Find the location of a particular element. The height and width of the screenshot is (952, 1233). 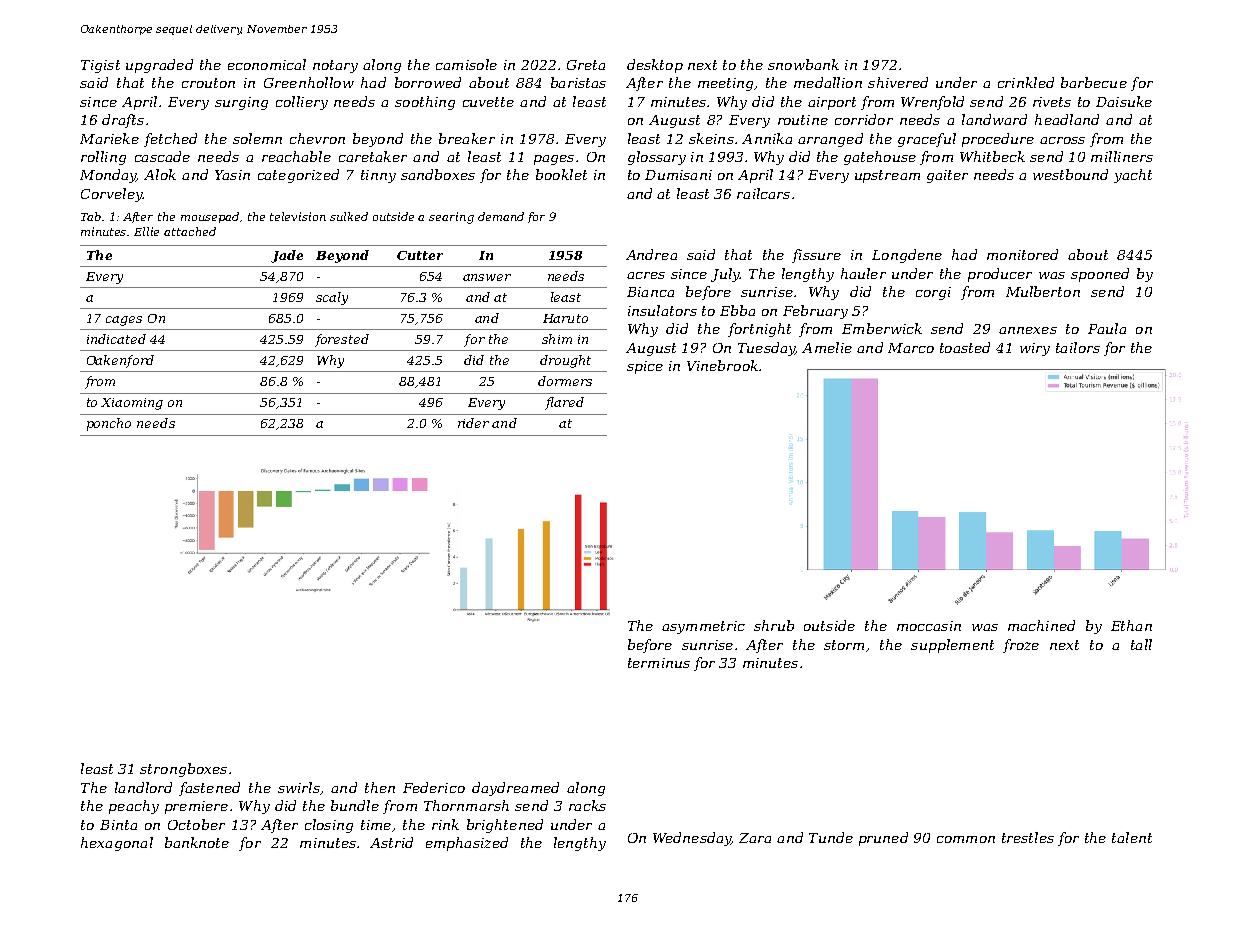

asymmetric is located at coordinates (703, 627).
